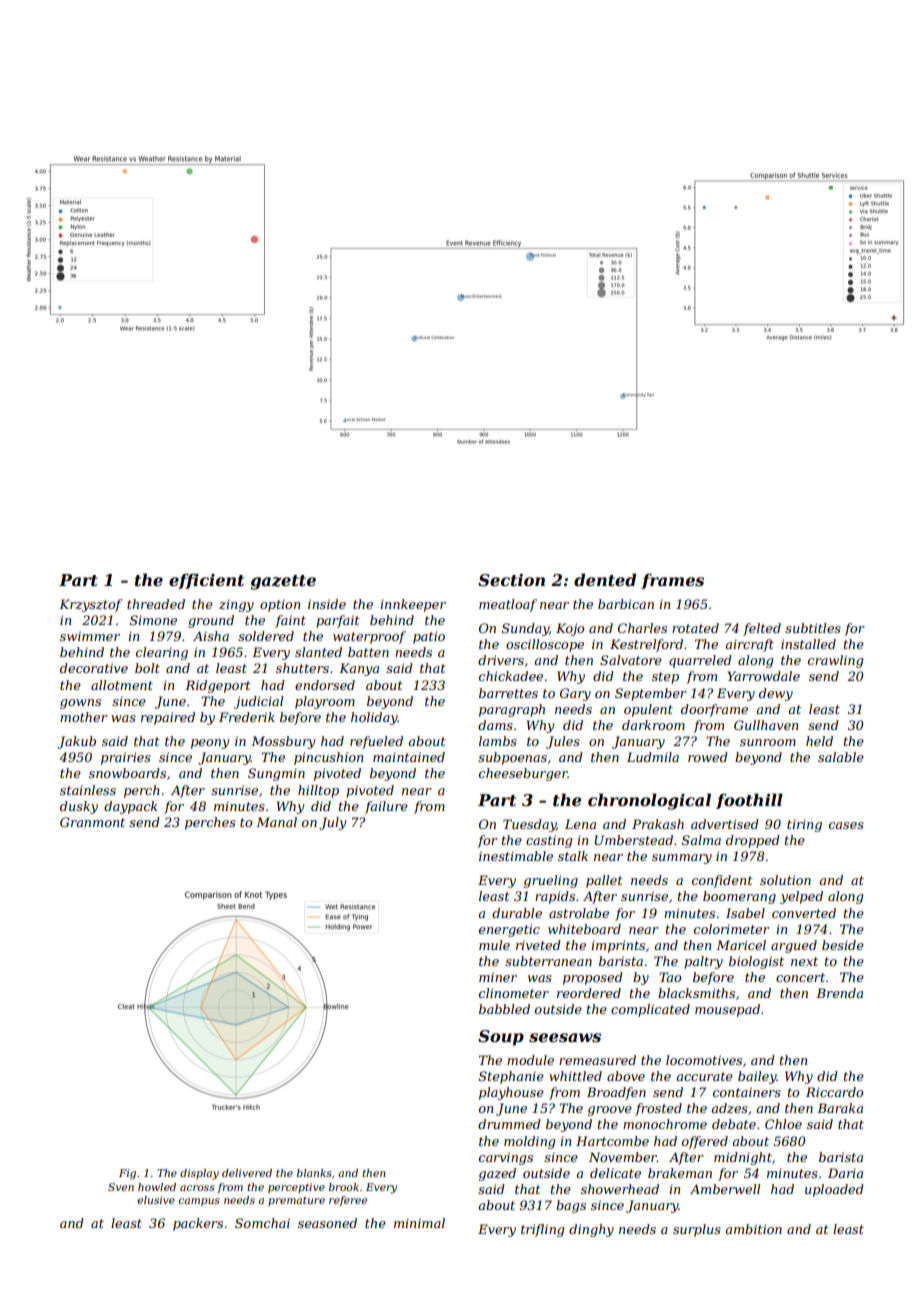 Image resolution: width=924 pixels, height=1308 pixels. What do you see at coordinates (734, 1124) in the screenshot?
I see `debate` at bounding box center [734, 1124].
